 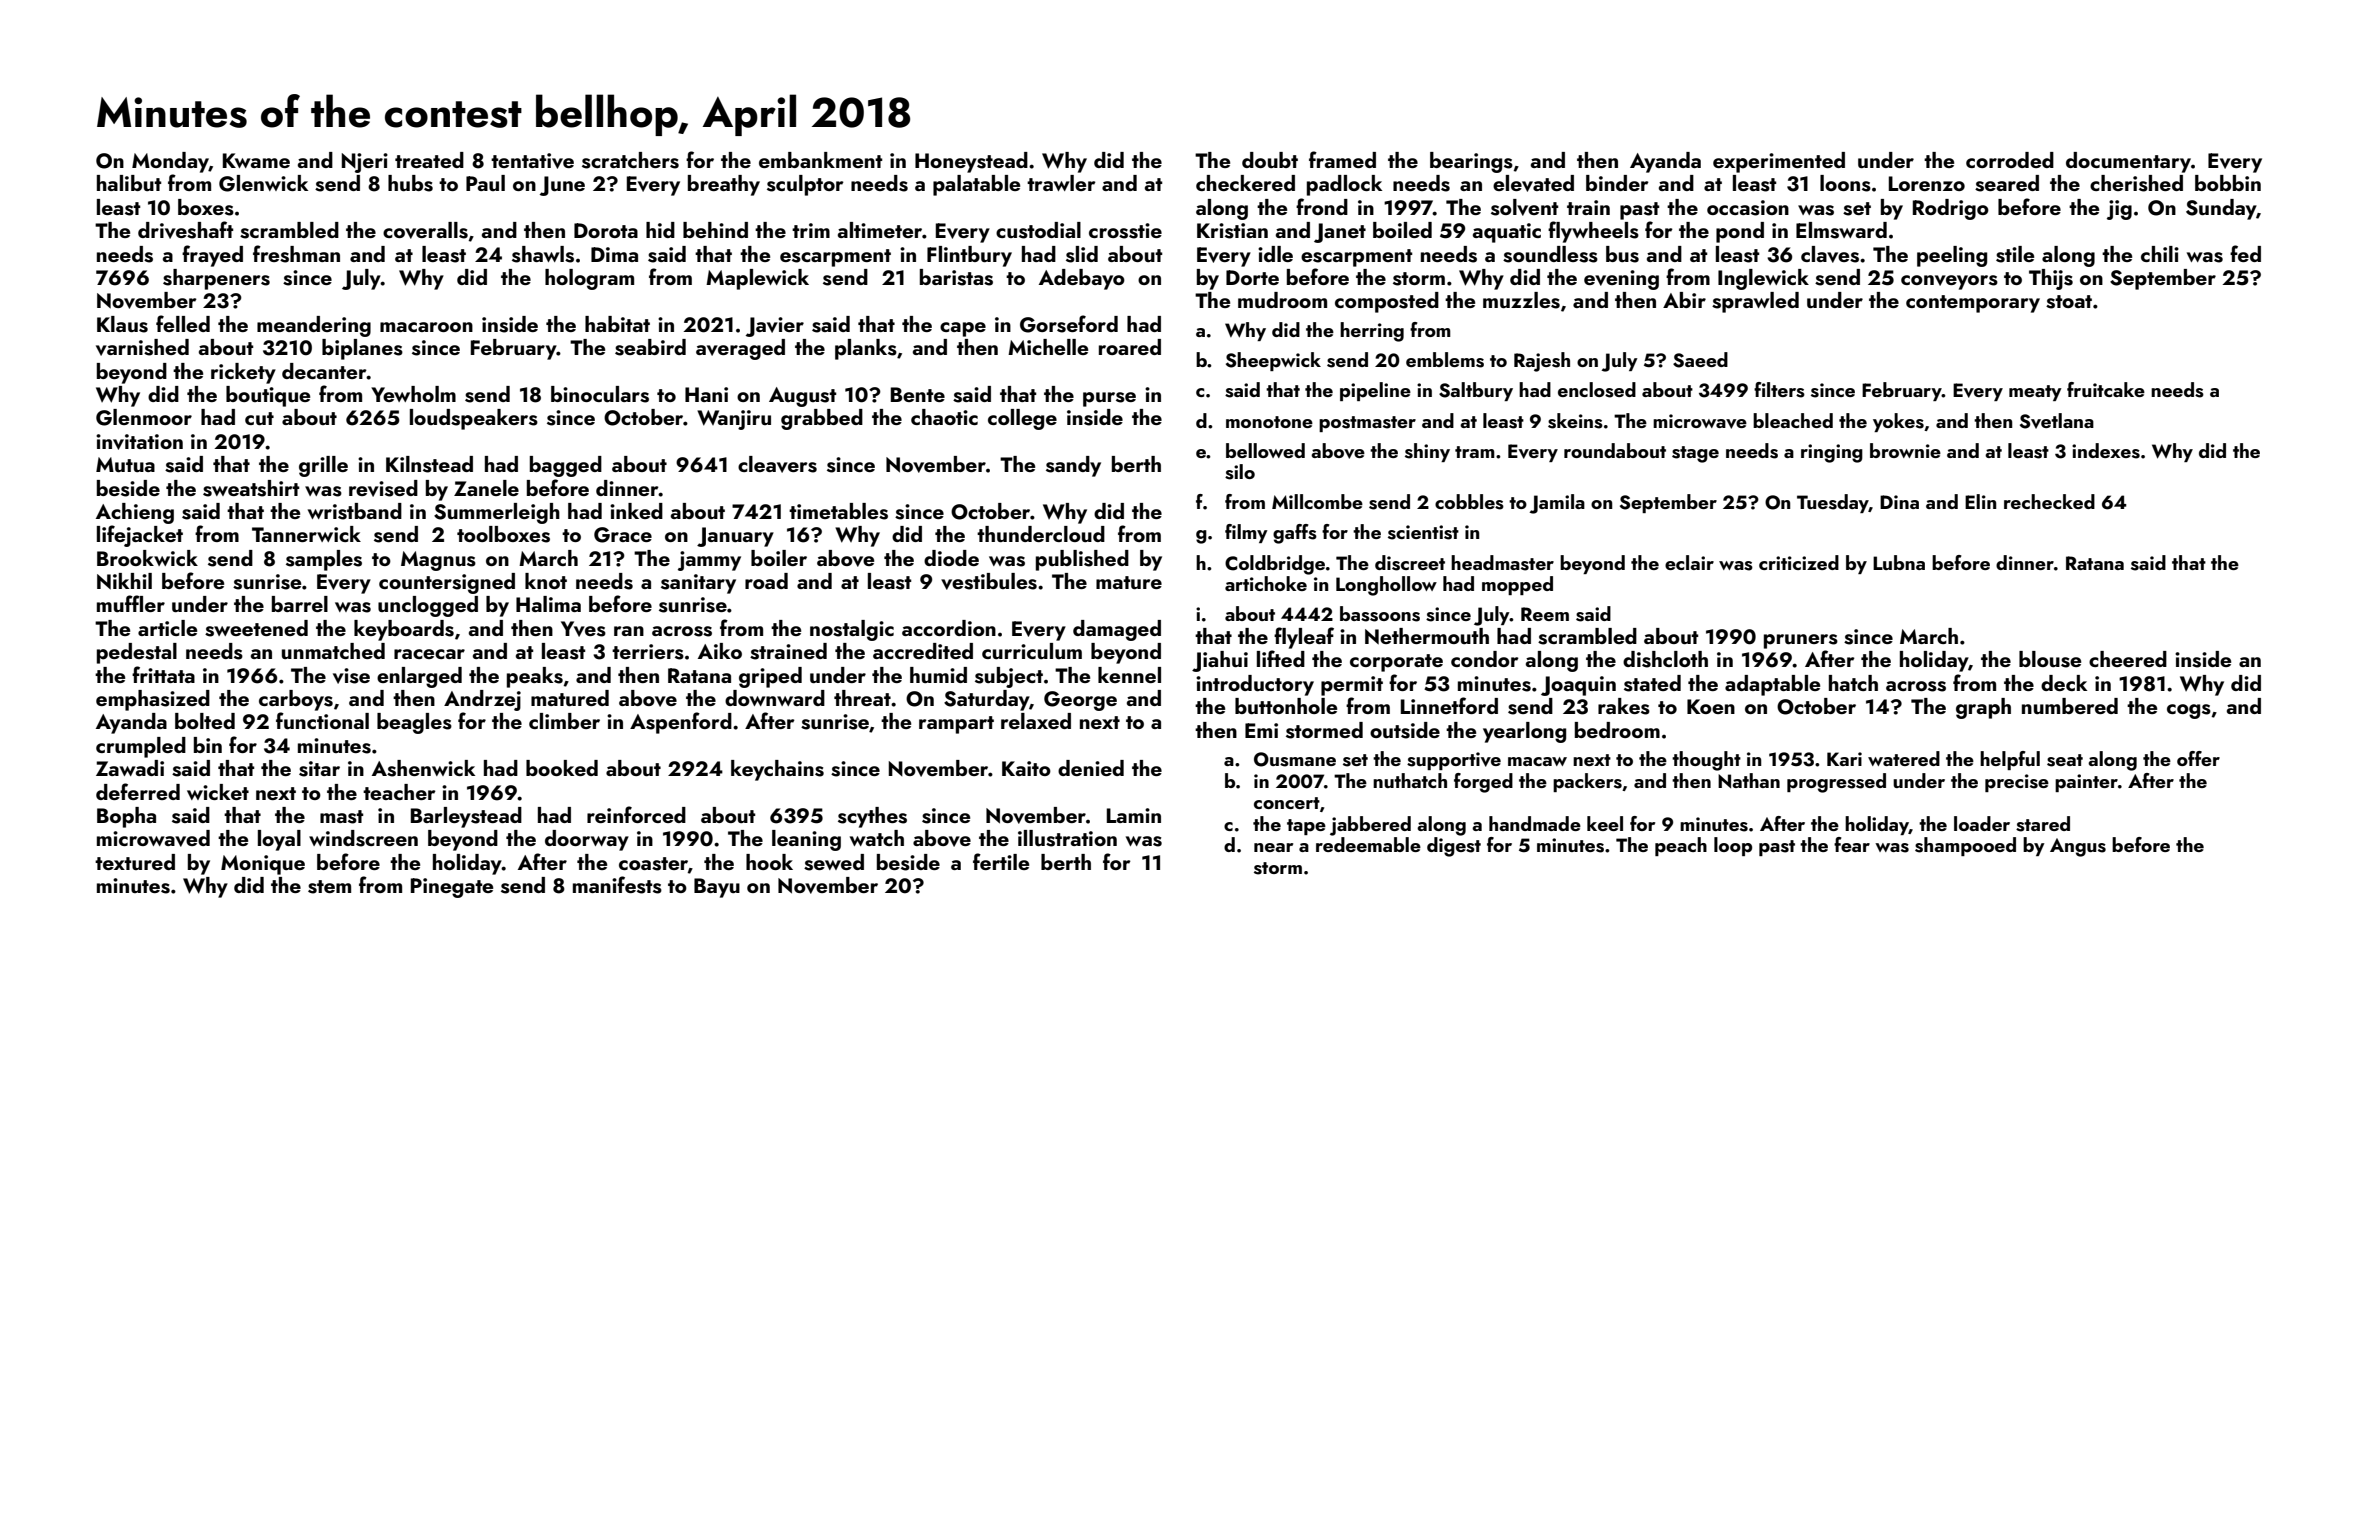 What do you see at coordinates (2049, 501) in the screenshot?
I see `rechecked` at bounding box center [2049, 501].
